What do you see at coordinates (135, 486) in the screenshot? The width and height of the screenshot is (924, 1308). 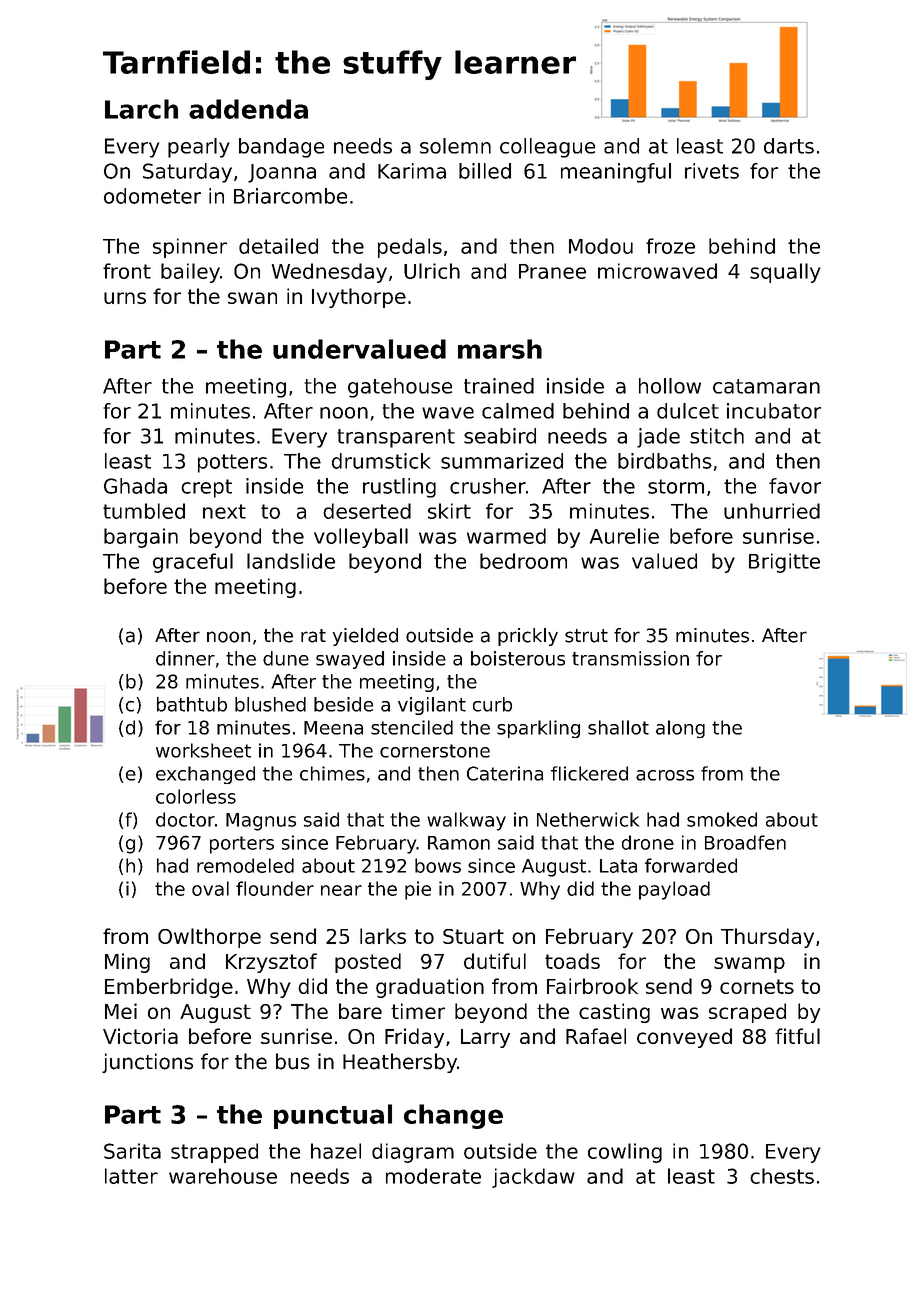 I see `Ghada` at bounding box center [135, 486].
